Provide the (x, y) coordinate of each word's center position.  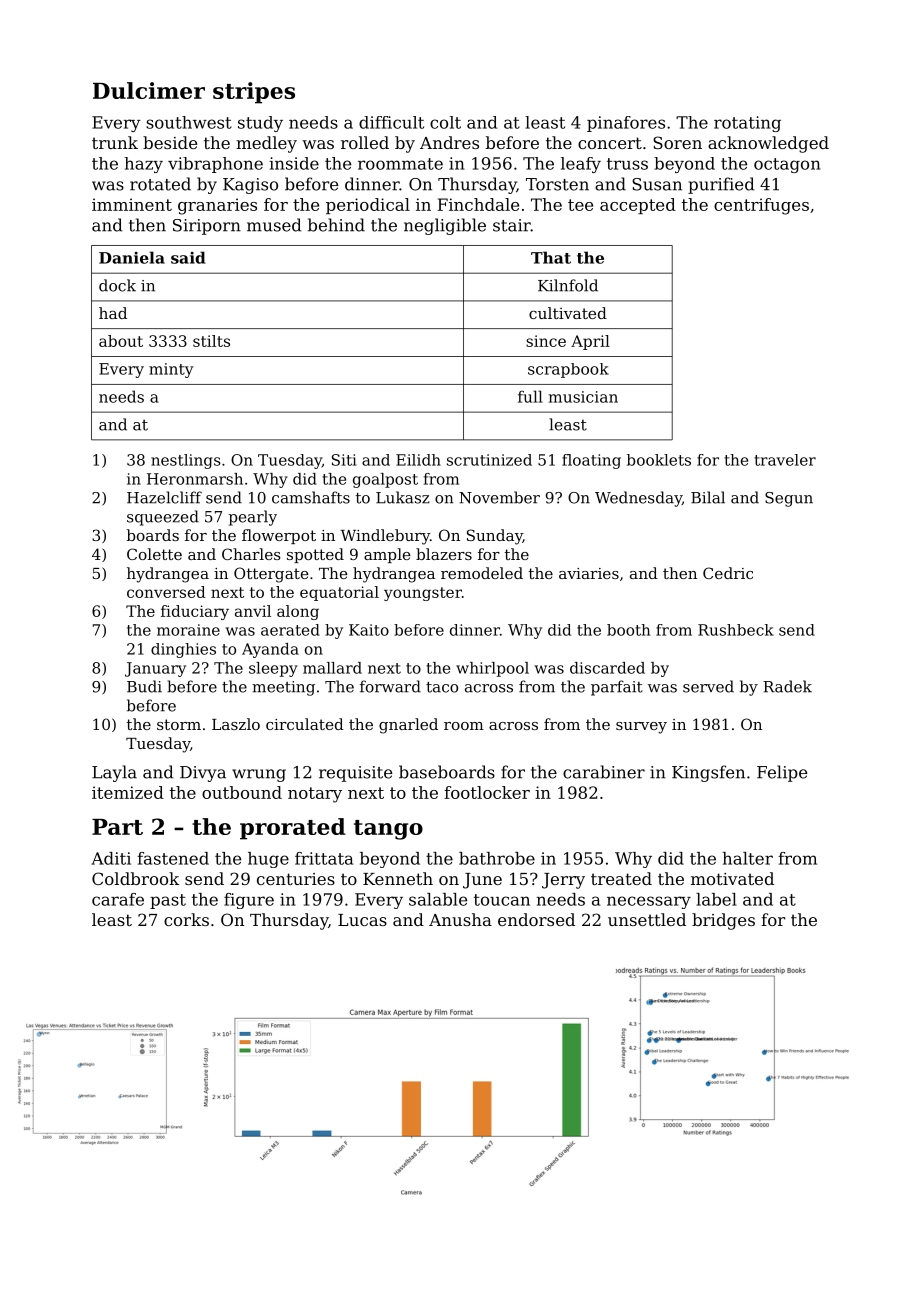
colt (445, 122)
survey (641, 728)
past (168, 901)
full (530, 396)
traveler (785, 460)
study (260, 124)
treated (621, 878)
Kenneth (398, 878)
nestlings (186, 461)
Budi (144, 686)
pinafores (626, 124)
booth (628, 630)
